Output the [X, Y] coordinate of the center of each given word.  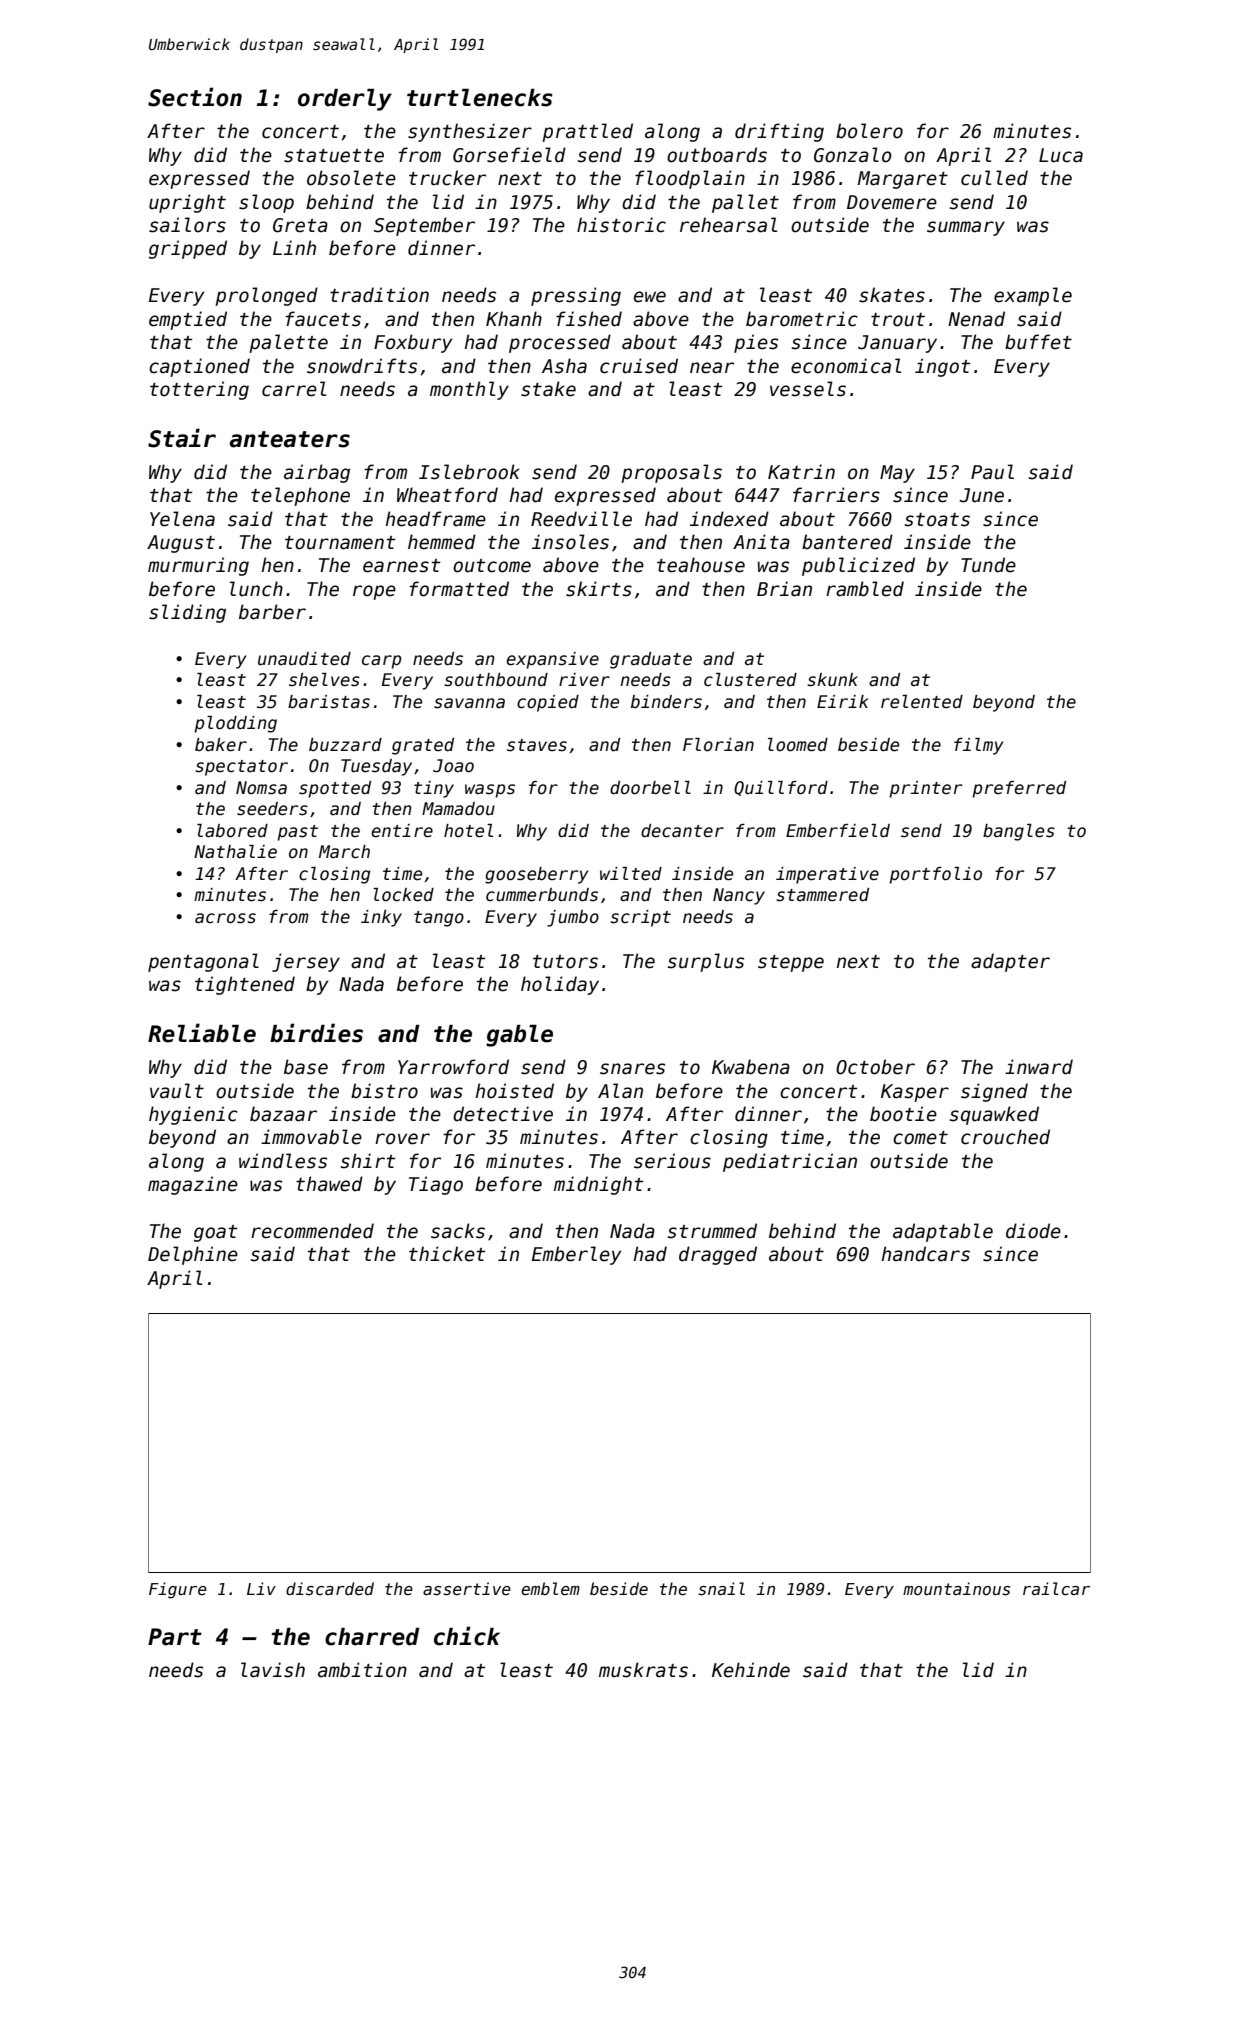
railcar [1056, 1588]
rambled [865, 589]
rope [374, 592]
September [424, 226]
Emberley [576, 1255]
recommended [312, 1231]
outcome [492, 566]
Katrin [801, 472]
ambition [362, 1670]
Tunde [988, 565]
